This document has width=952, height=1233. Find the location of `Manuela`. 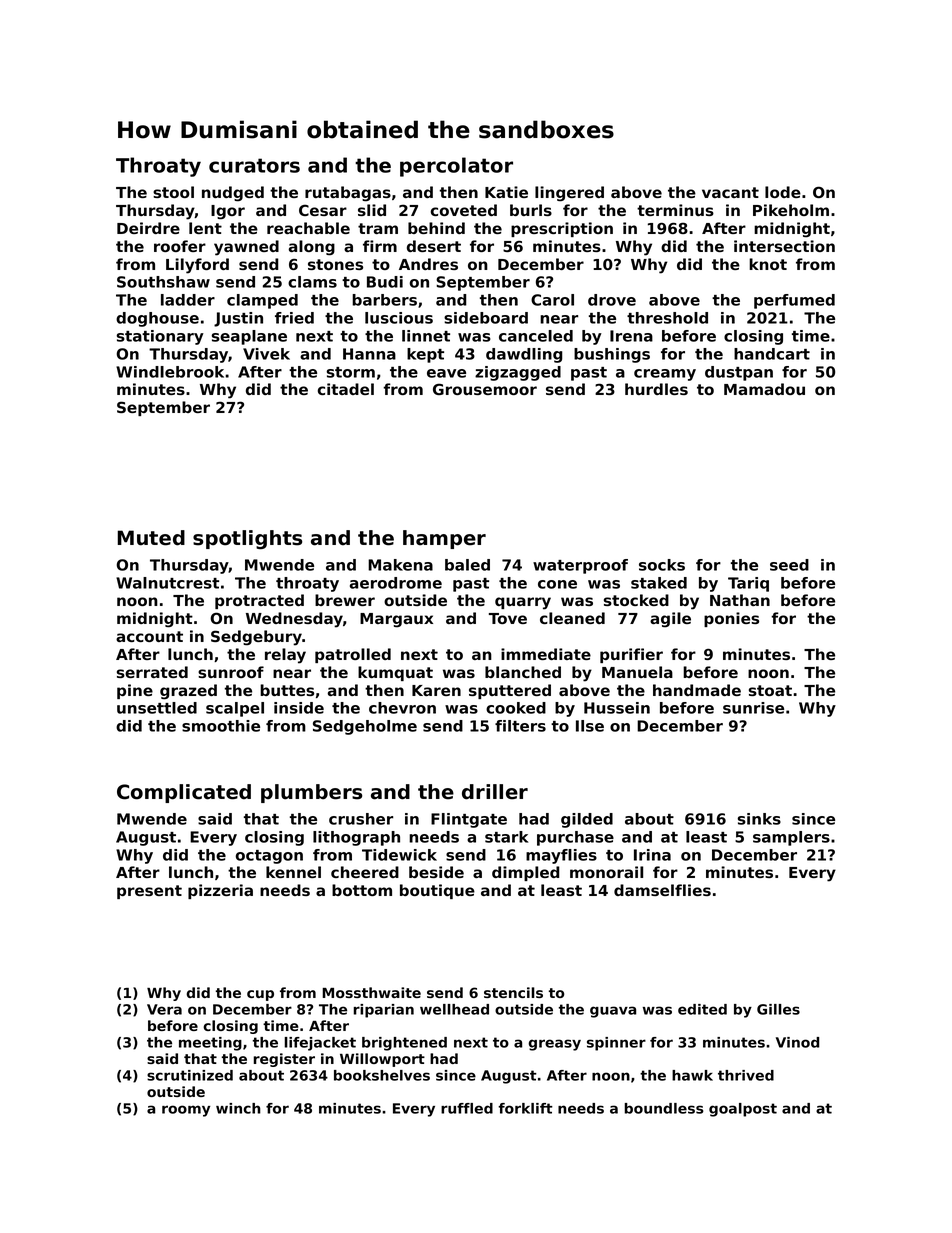

Manuela is located at coordinates (637, 672).
